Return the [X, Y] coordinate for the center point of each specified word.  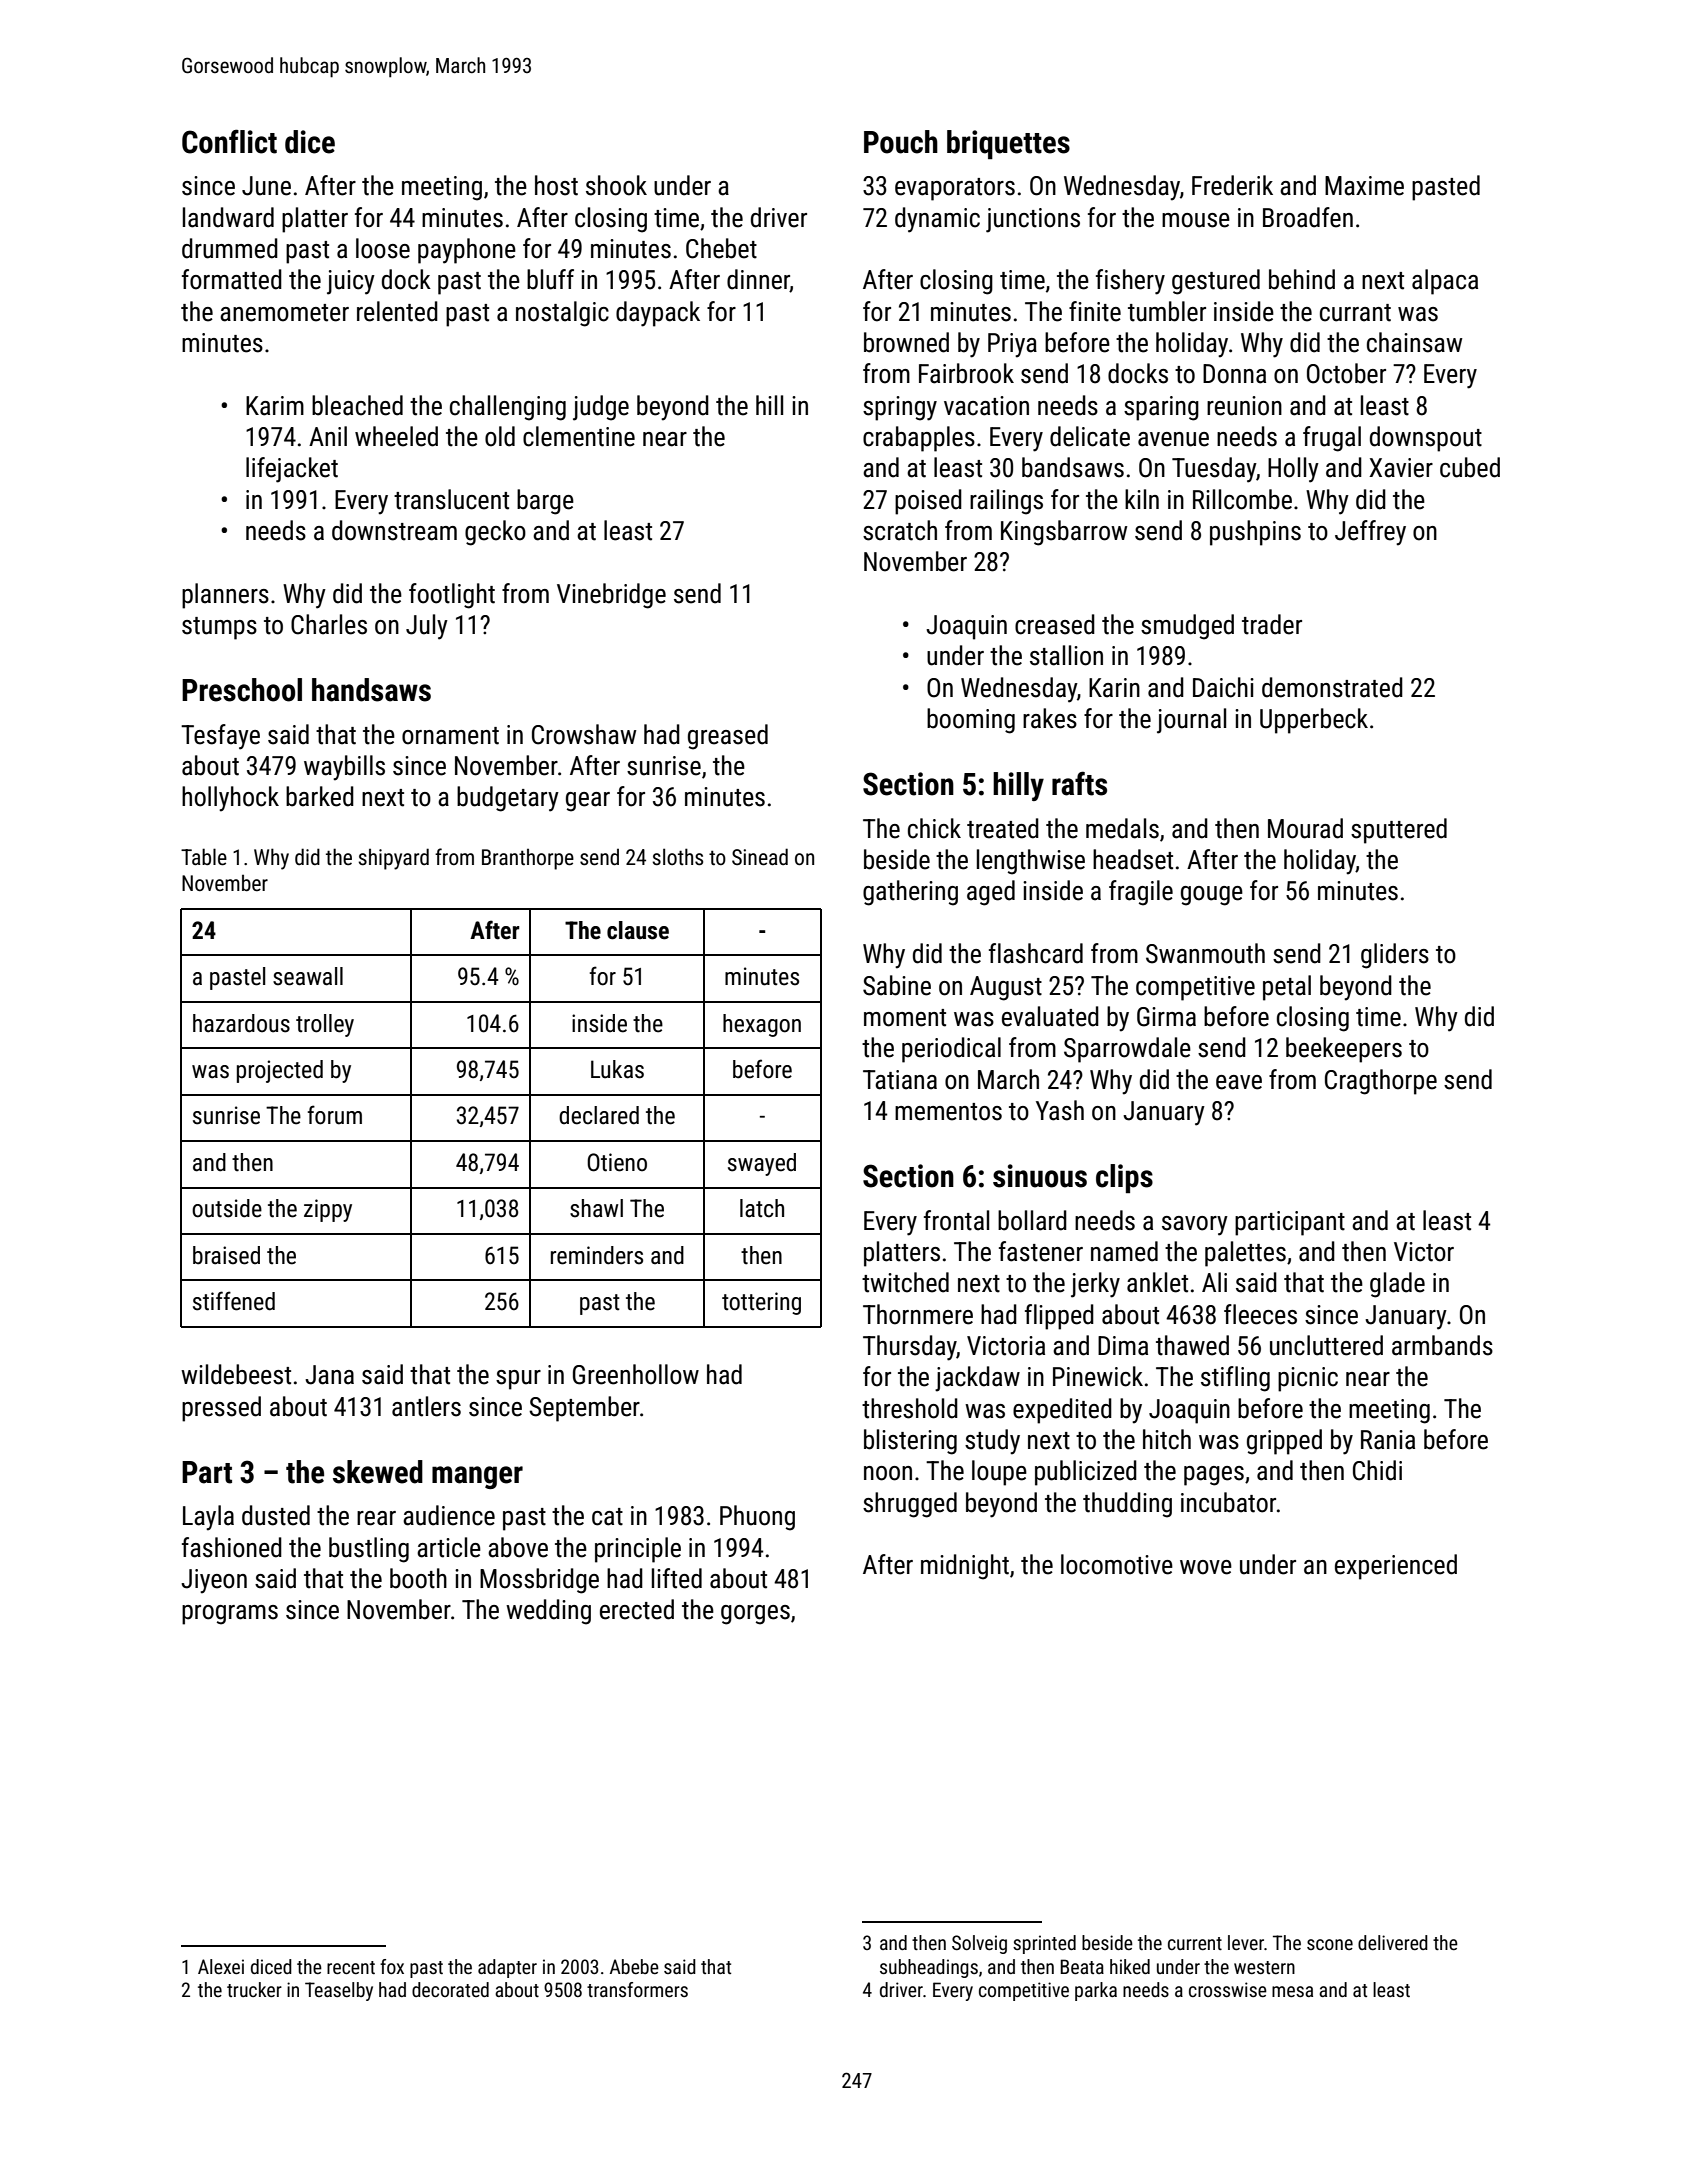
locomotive [1117, 1564]
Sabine [897, 985]
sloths [678, 857]
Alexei [221, 1966]
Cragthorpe [1381, 1082]
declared [599, 1115]
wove [1206, 1567]
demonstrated [1332, 687]
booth [418, 1578]
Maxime [1364, 186]
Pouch [901, 142]
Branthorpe [528, 859]
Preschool [242, 690]
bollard [1032, 1220]
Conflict [229, 141]
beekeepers [1344, 1050]
